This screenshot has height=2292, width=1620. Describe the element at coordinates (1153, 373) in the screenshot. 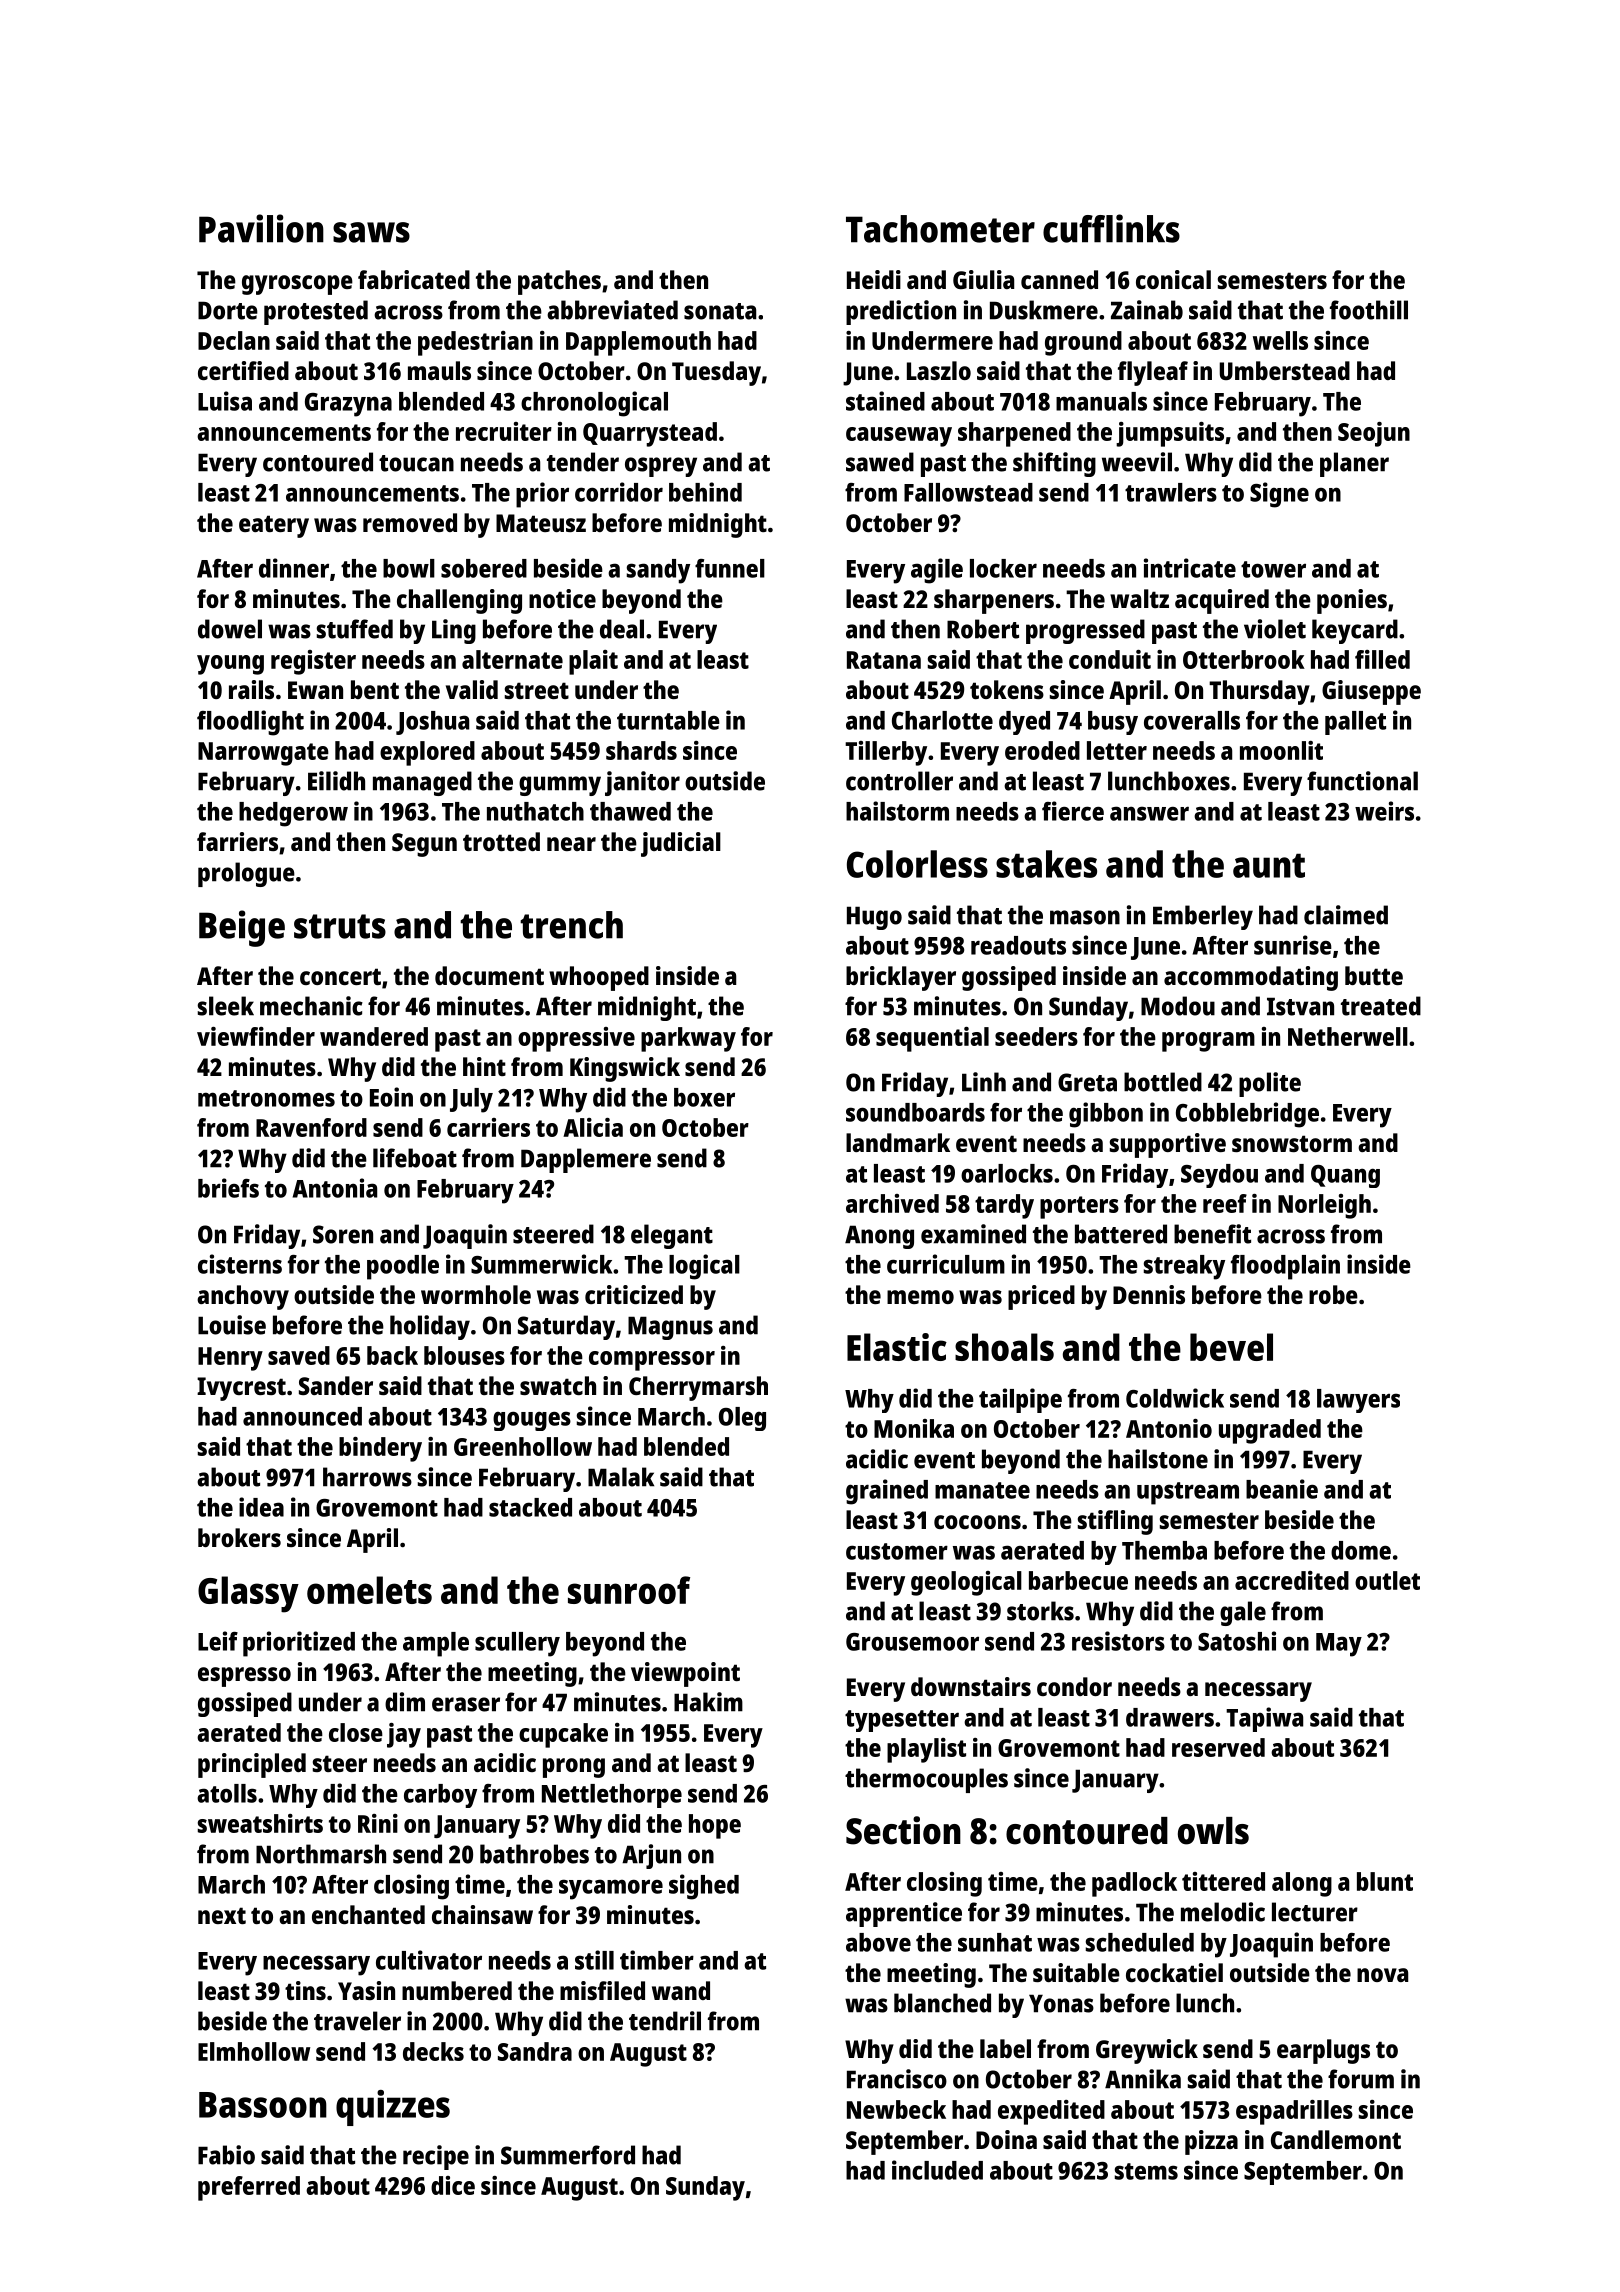

I see `flyleaf` at that location.
